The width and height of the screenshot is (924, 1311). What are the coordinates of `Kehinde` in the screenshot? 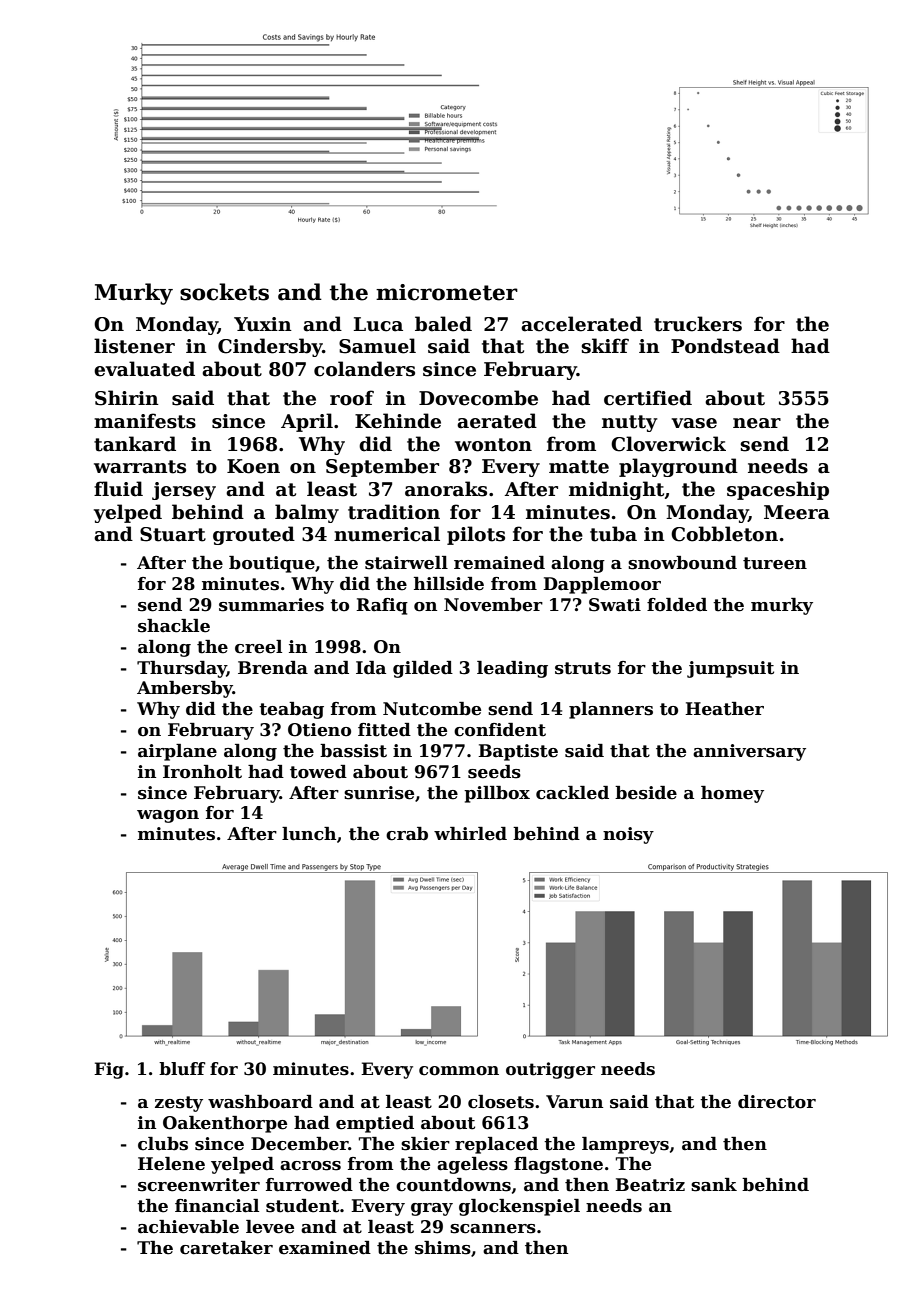 It's located at (398, 421).
